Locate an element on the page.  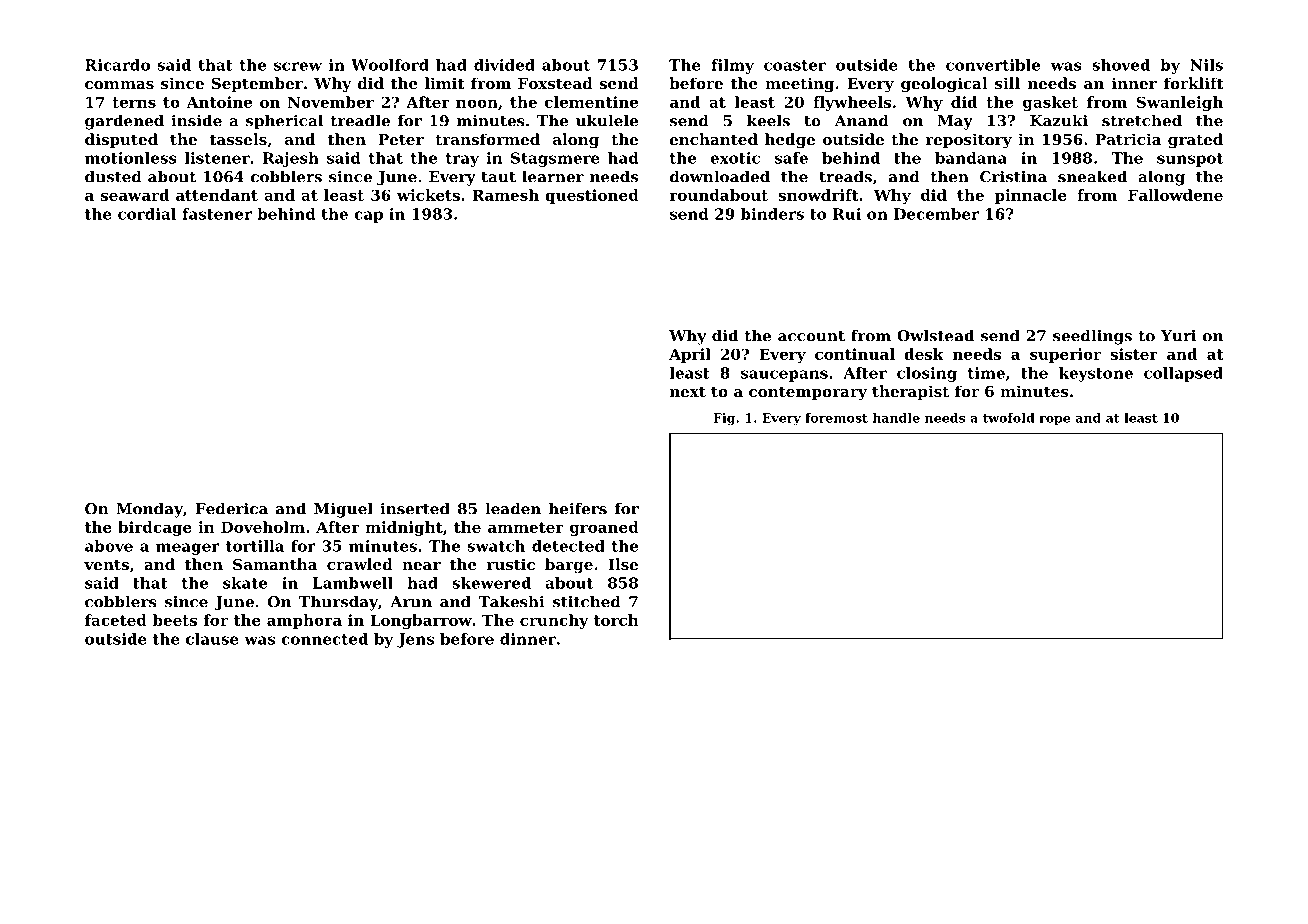
Ilse is located at coordinates (623, 564).
